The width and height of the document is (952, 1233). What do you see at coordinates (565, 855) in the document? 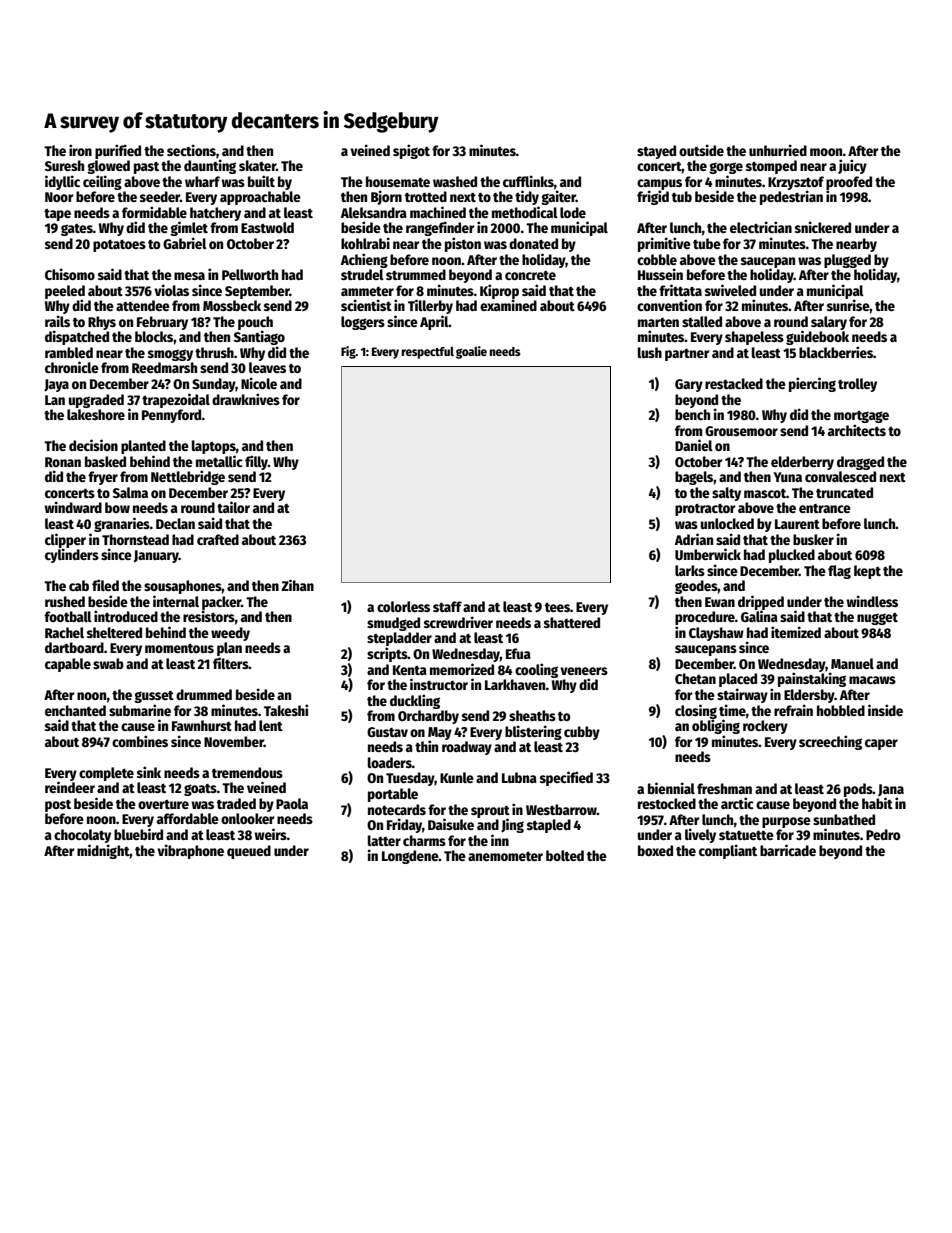
I see `bolted` at bounding box center [565, 855].
